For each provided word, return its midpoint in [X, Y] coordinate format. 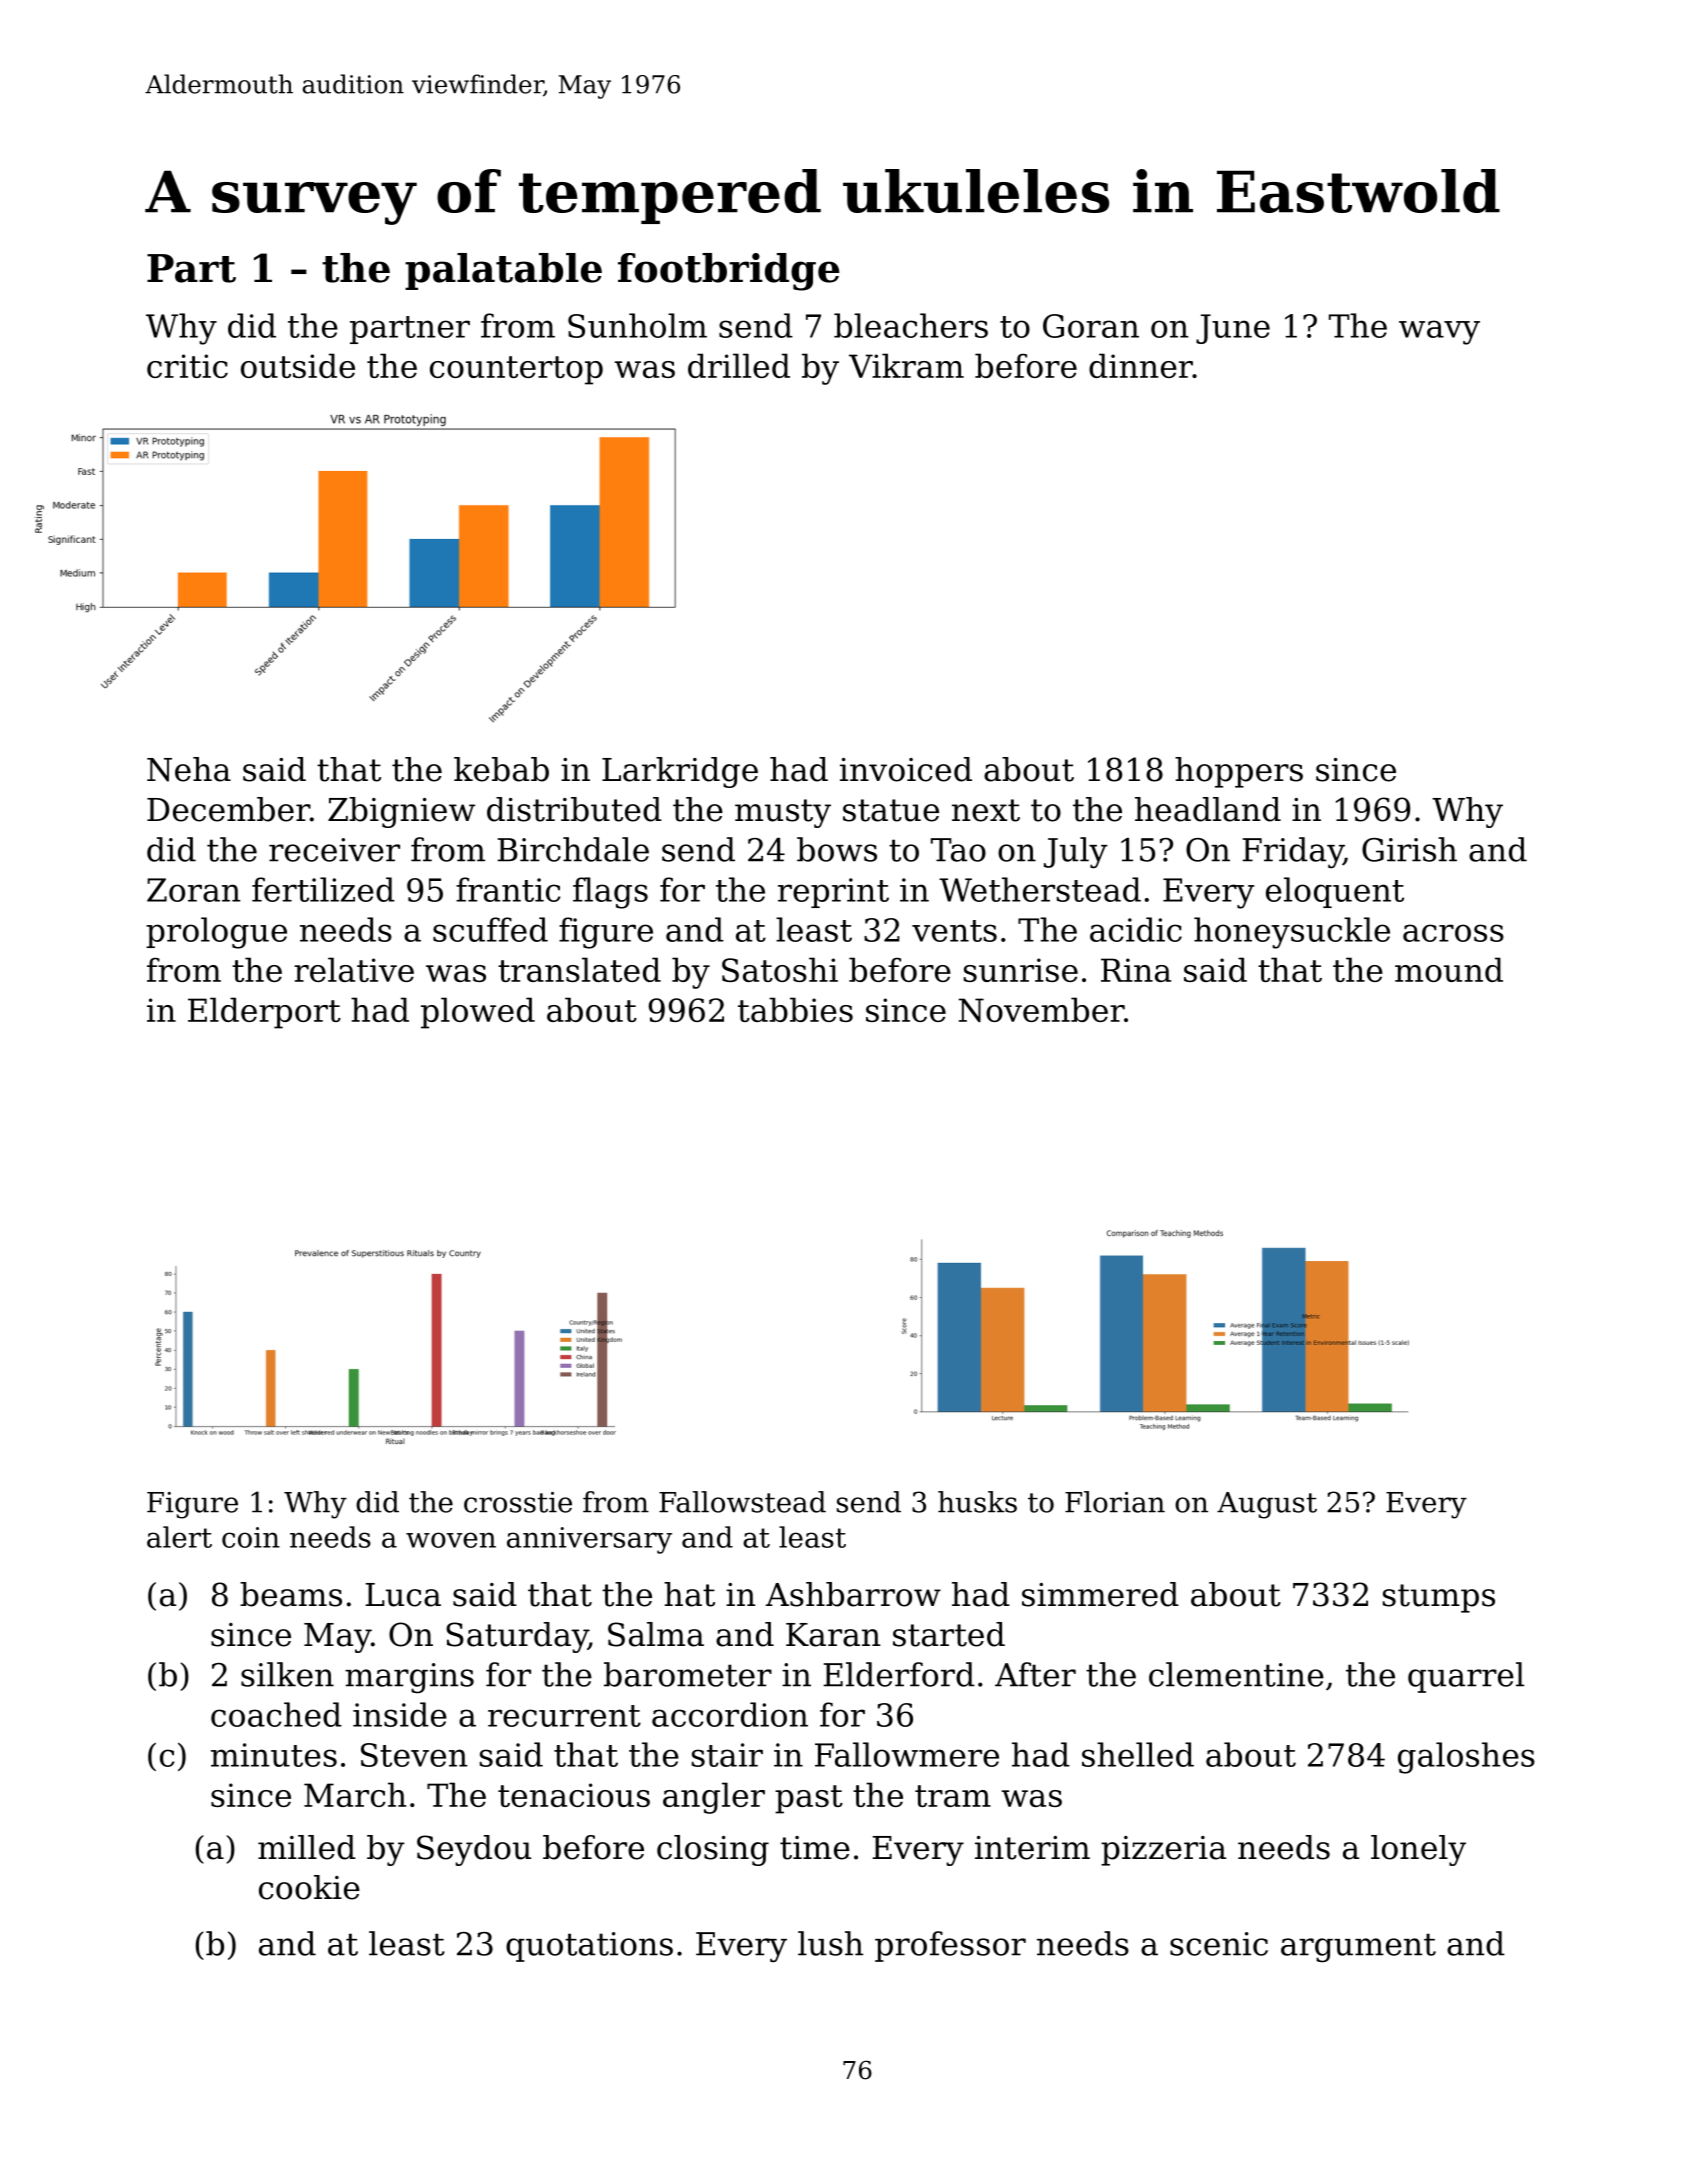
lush [830, 1943]
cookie [309, 1887]
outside [298, 365]
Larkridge [680, 772]
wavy [1439, 332]
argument [1358, 1948]
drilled [739, 365]
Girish [1409, 849]
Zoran [193, 890]
